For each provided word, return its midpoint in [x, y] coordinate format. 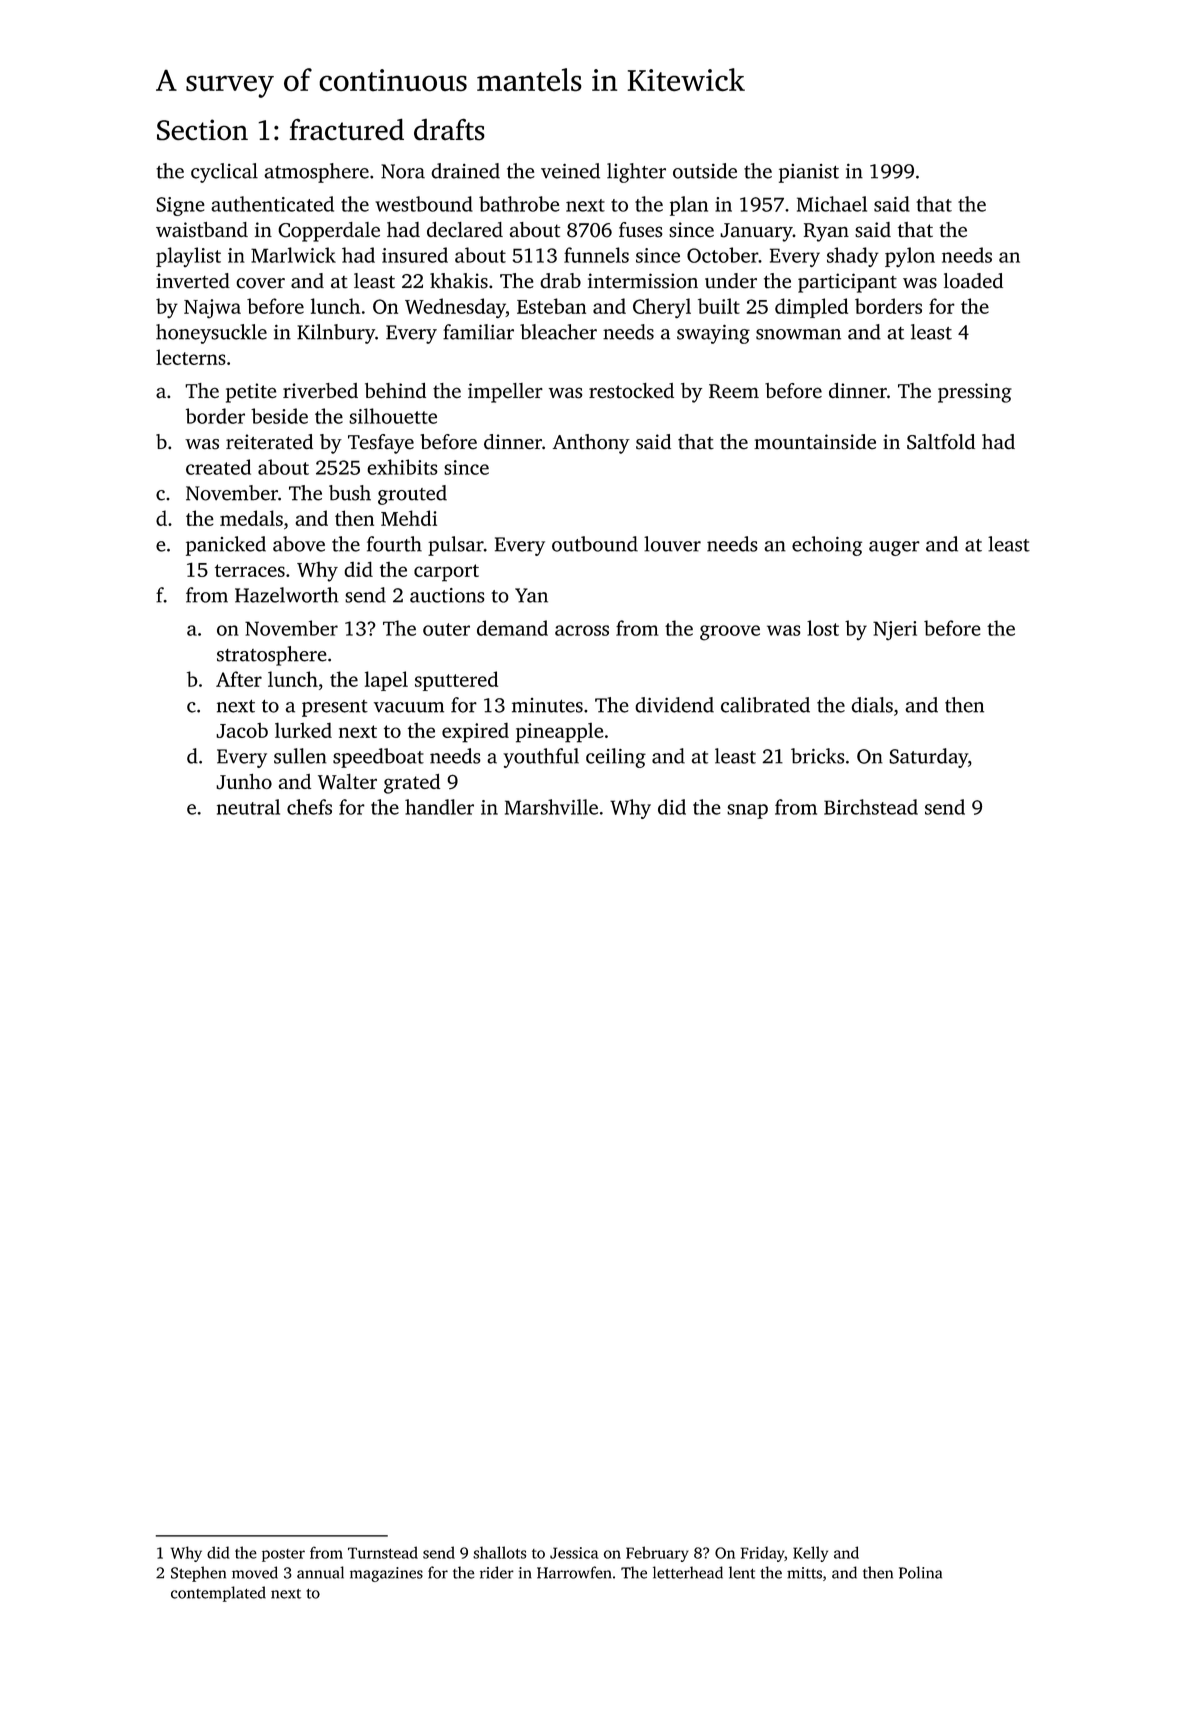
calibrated [765, 705]
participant [847, 283]
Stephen [198, 1574]
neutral [248, 807]
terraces [250, 570]
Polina [920, 1572]
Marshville [551, 807]
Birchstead [871, 807]
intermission [643, 281]
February [657, 1554]
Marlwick [293, 255]
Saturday [928, 758]
